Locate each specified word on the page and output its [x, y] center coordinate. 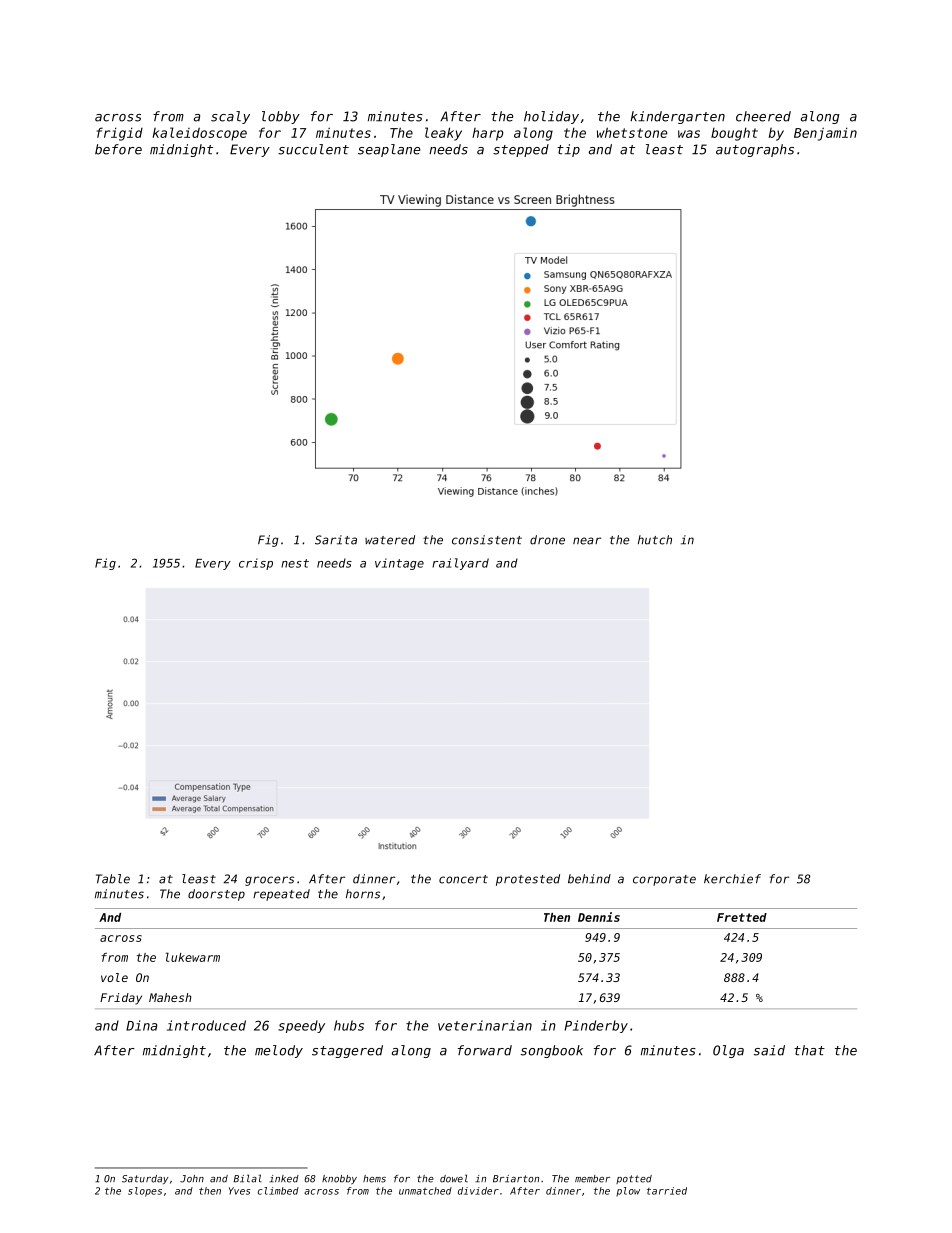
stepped [521, 150]
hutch [655, 540]
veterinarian [485, 1025]
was [689, 134]
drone [547, 540]
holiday [551, 117]
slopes [145, 1192]
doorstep [216, 895]
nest [295, 563]
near [587, 541]
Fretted [742, 917]
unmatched [425, 1191]
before [118, 149]
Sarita [336, 540]
